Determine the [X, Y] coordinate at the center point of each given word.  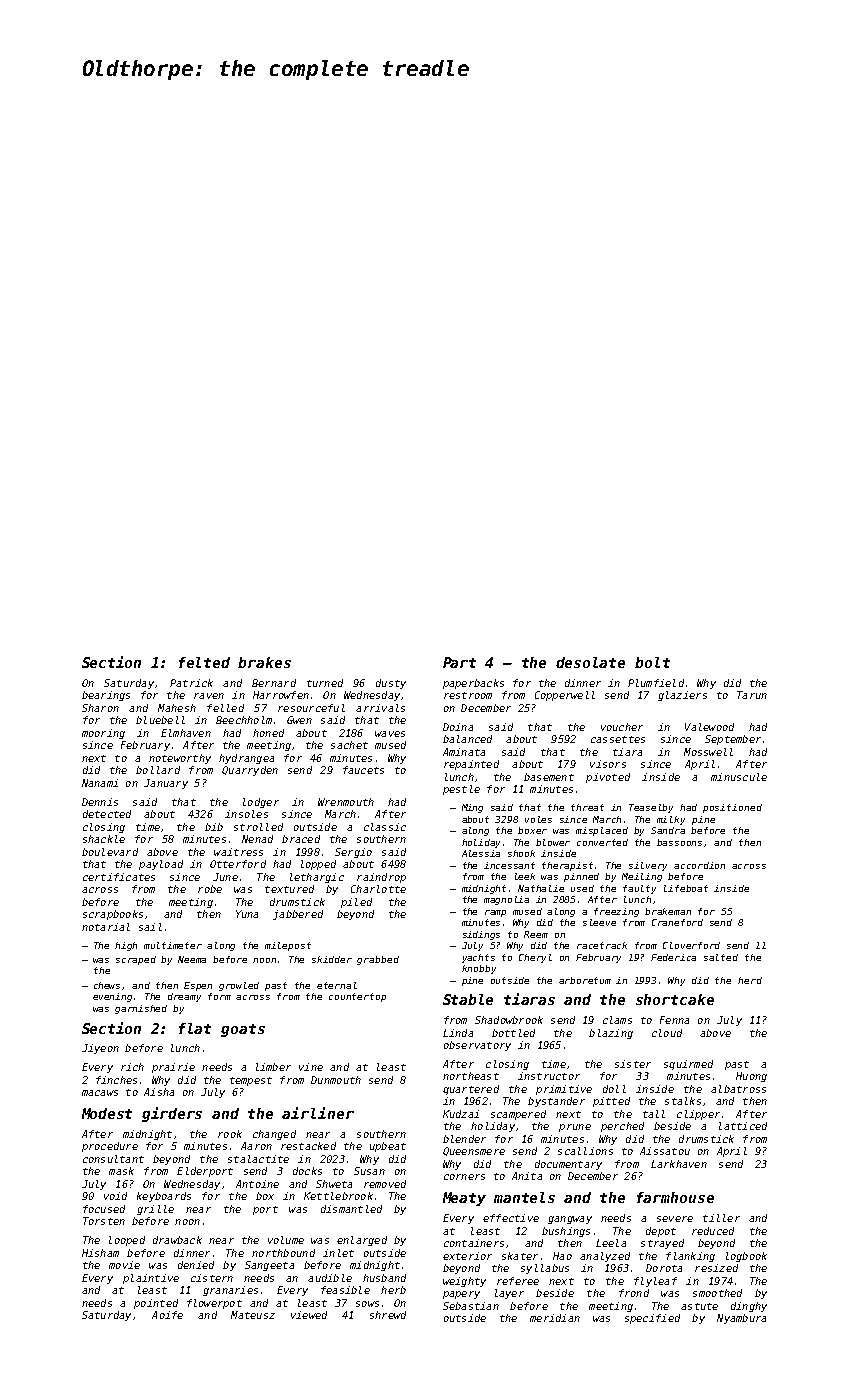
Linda [458, 1033]
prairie [173, 1068]
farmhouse [675, 1197]
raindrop [381, 878]
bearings [106, 696]
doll [614, 1089]
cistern [212, 1278]
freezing [616, 912]
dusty [391, 684]
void [115, 1196]
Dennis [100, 802]
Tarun [752, 695]
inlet [338, 1253]
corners [464, 1177]
